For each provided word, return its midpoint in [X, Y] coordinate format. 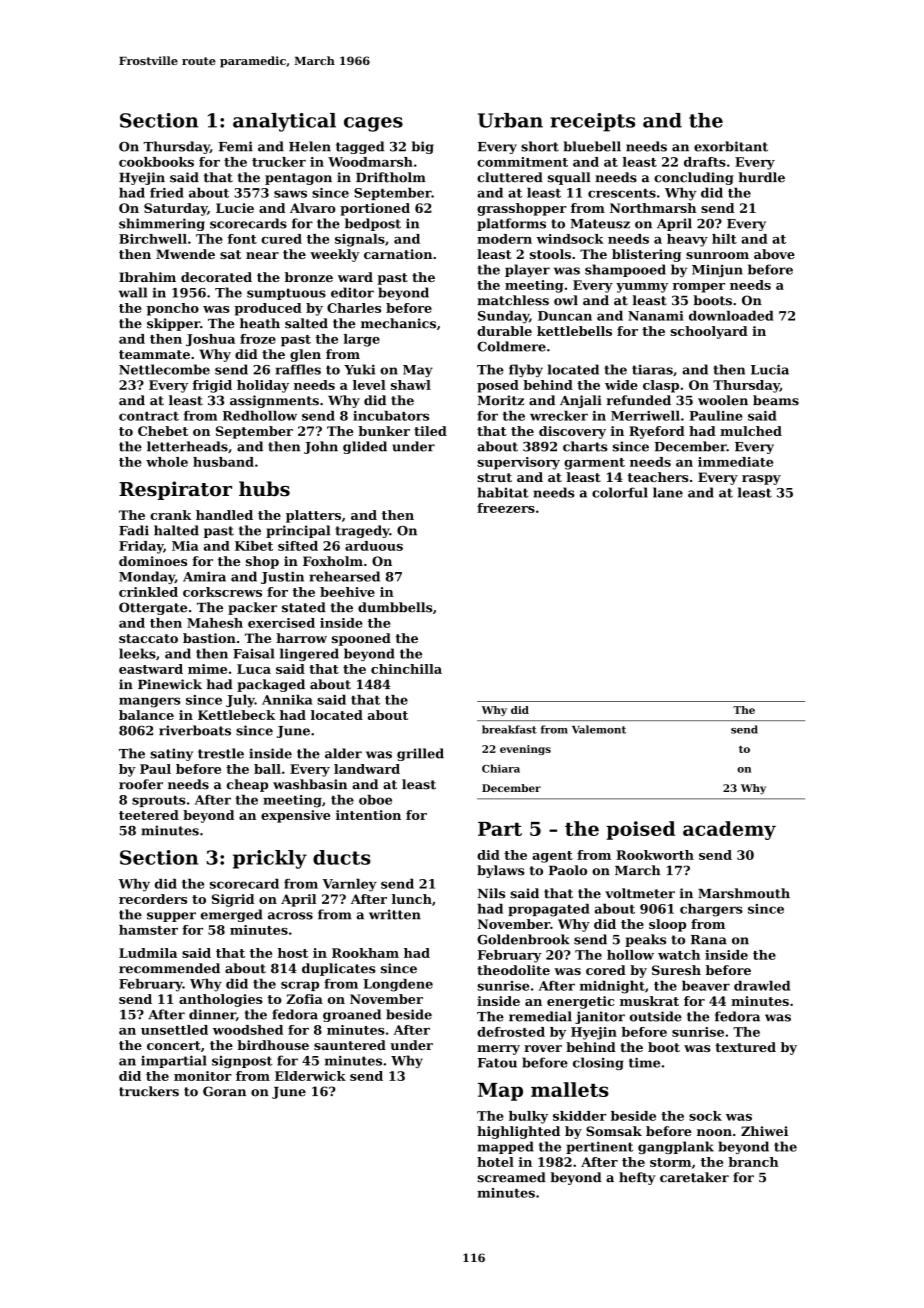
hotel [495, 1162]
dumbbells [395, 607]
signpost [242, 1062]
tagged [360, 147]
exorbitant [731, 146]
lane [668, 492]
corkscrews [222, 592]
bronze [309, 277]
